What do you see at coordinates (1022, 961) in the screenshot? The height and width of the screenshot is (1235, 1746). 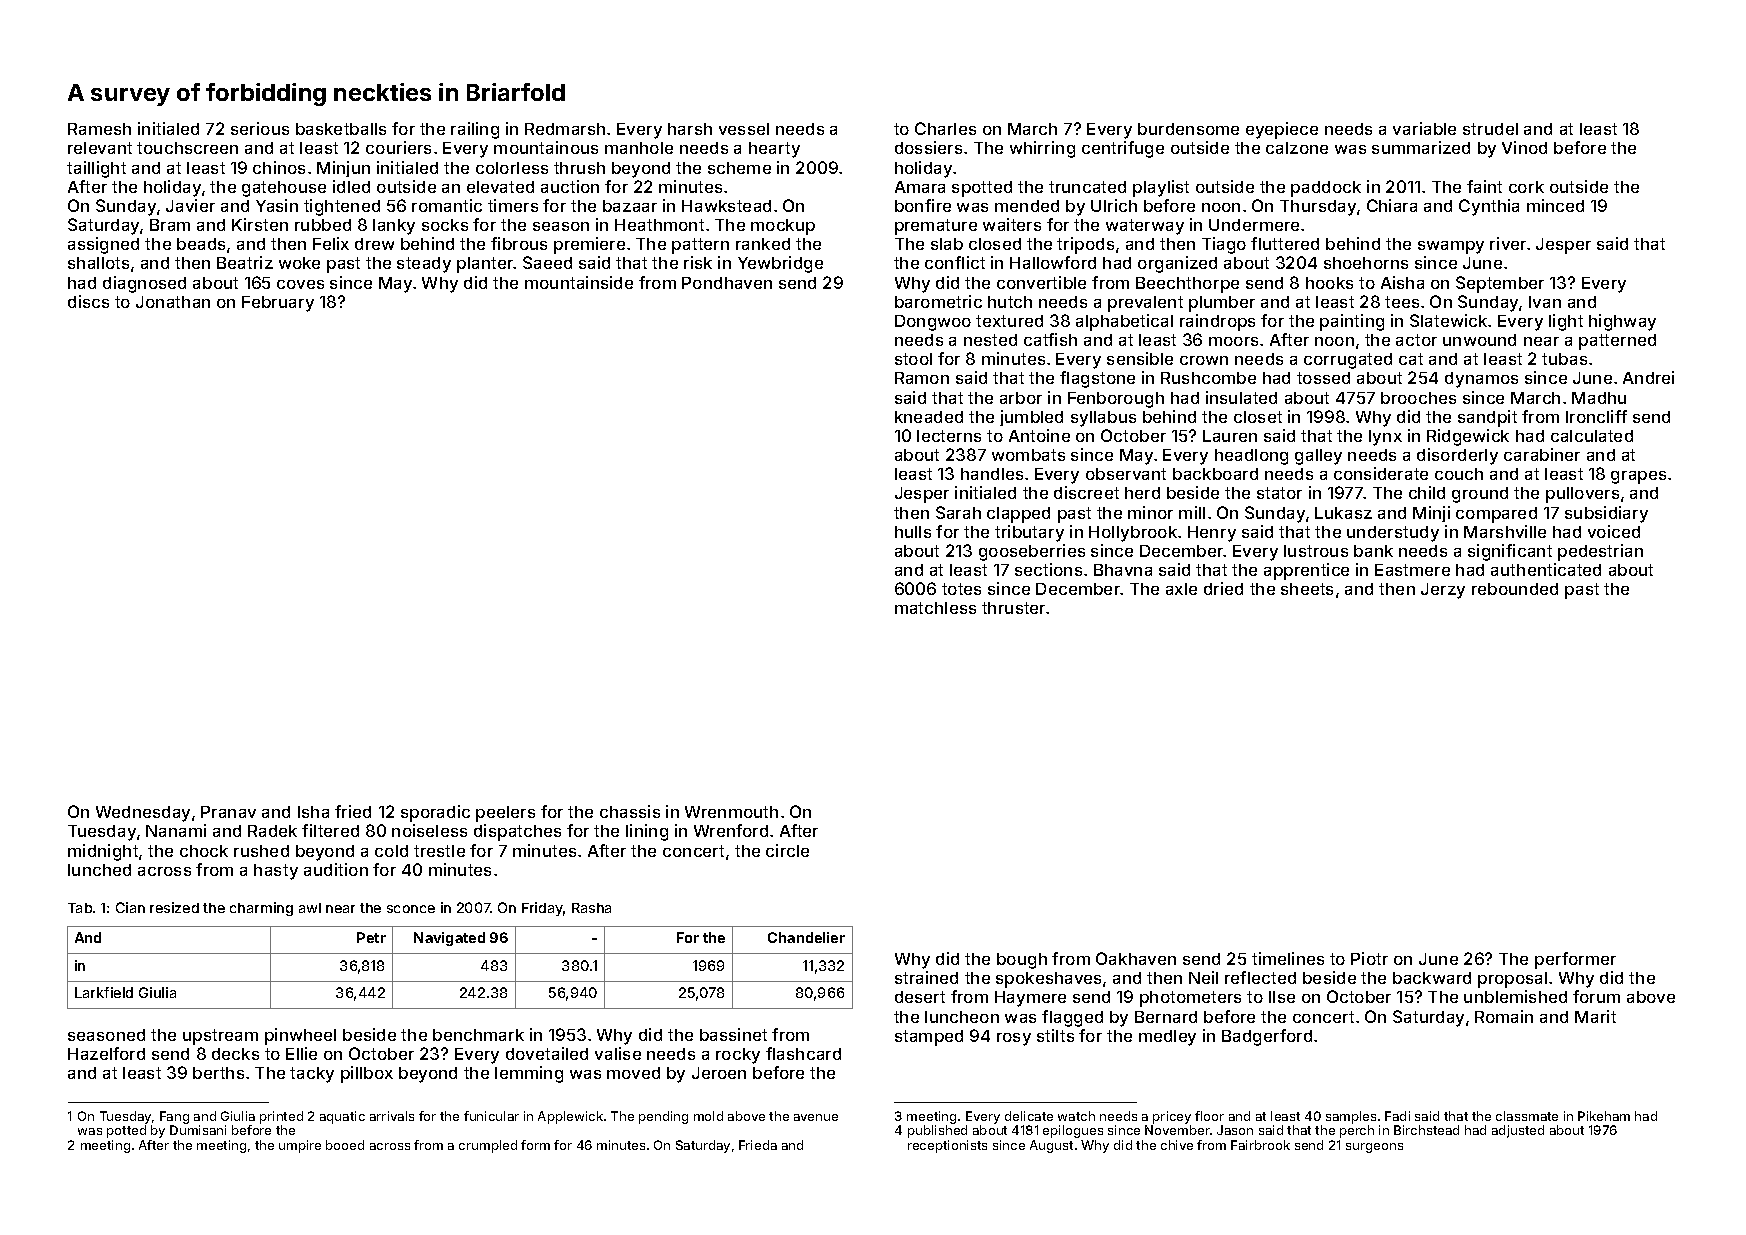 I see `bough` at bounding box center [1022, 961].
